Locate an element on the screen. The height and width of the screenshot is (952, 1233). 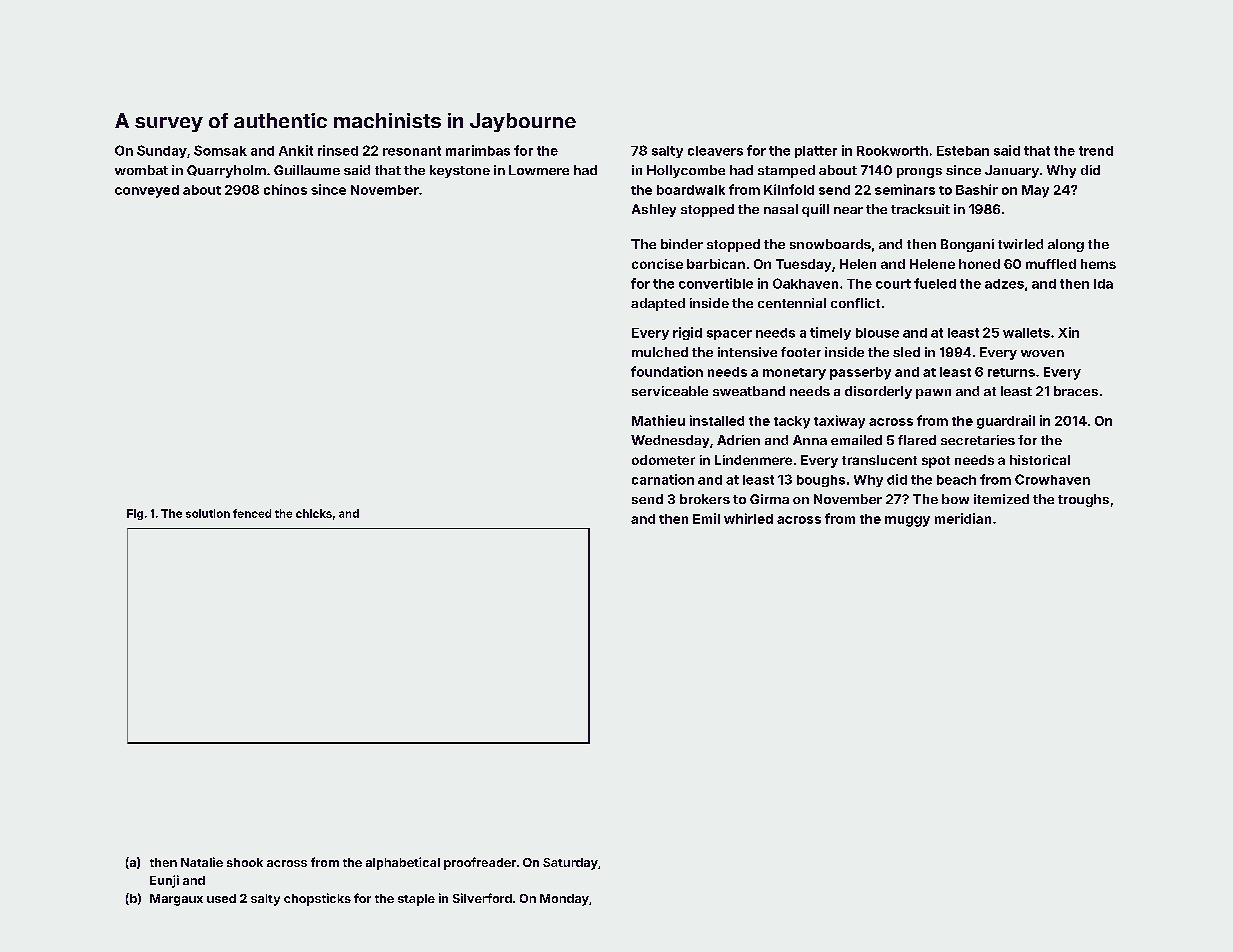
Lowmere is located at coordinates (539, 170).
